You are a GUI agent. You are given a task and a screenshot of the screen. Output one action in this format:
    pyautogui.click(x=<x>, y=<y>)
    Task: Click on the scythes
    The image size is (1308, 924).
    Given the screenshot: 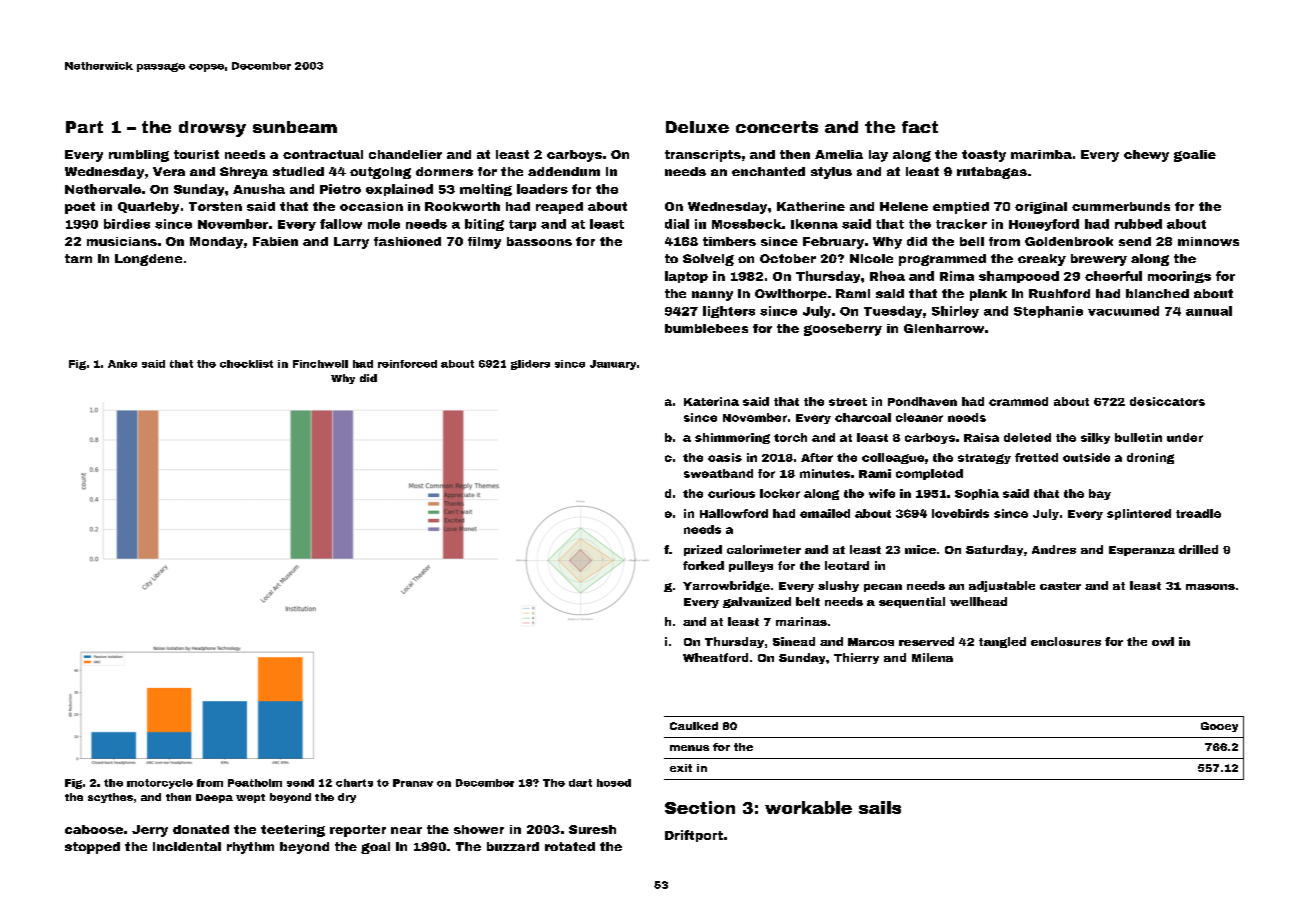 What is the action you would take?
    pyautogui.click(x=110, y=798)
